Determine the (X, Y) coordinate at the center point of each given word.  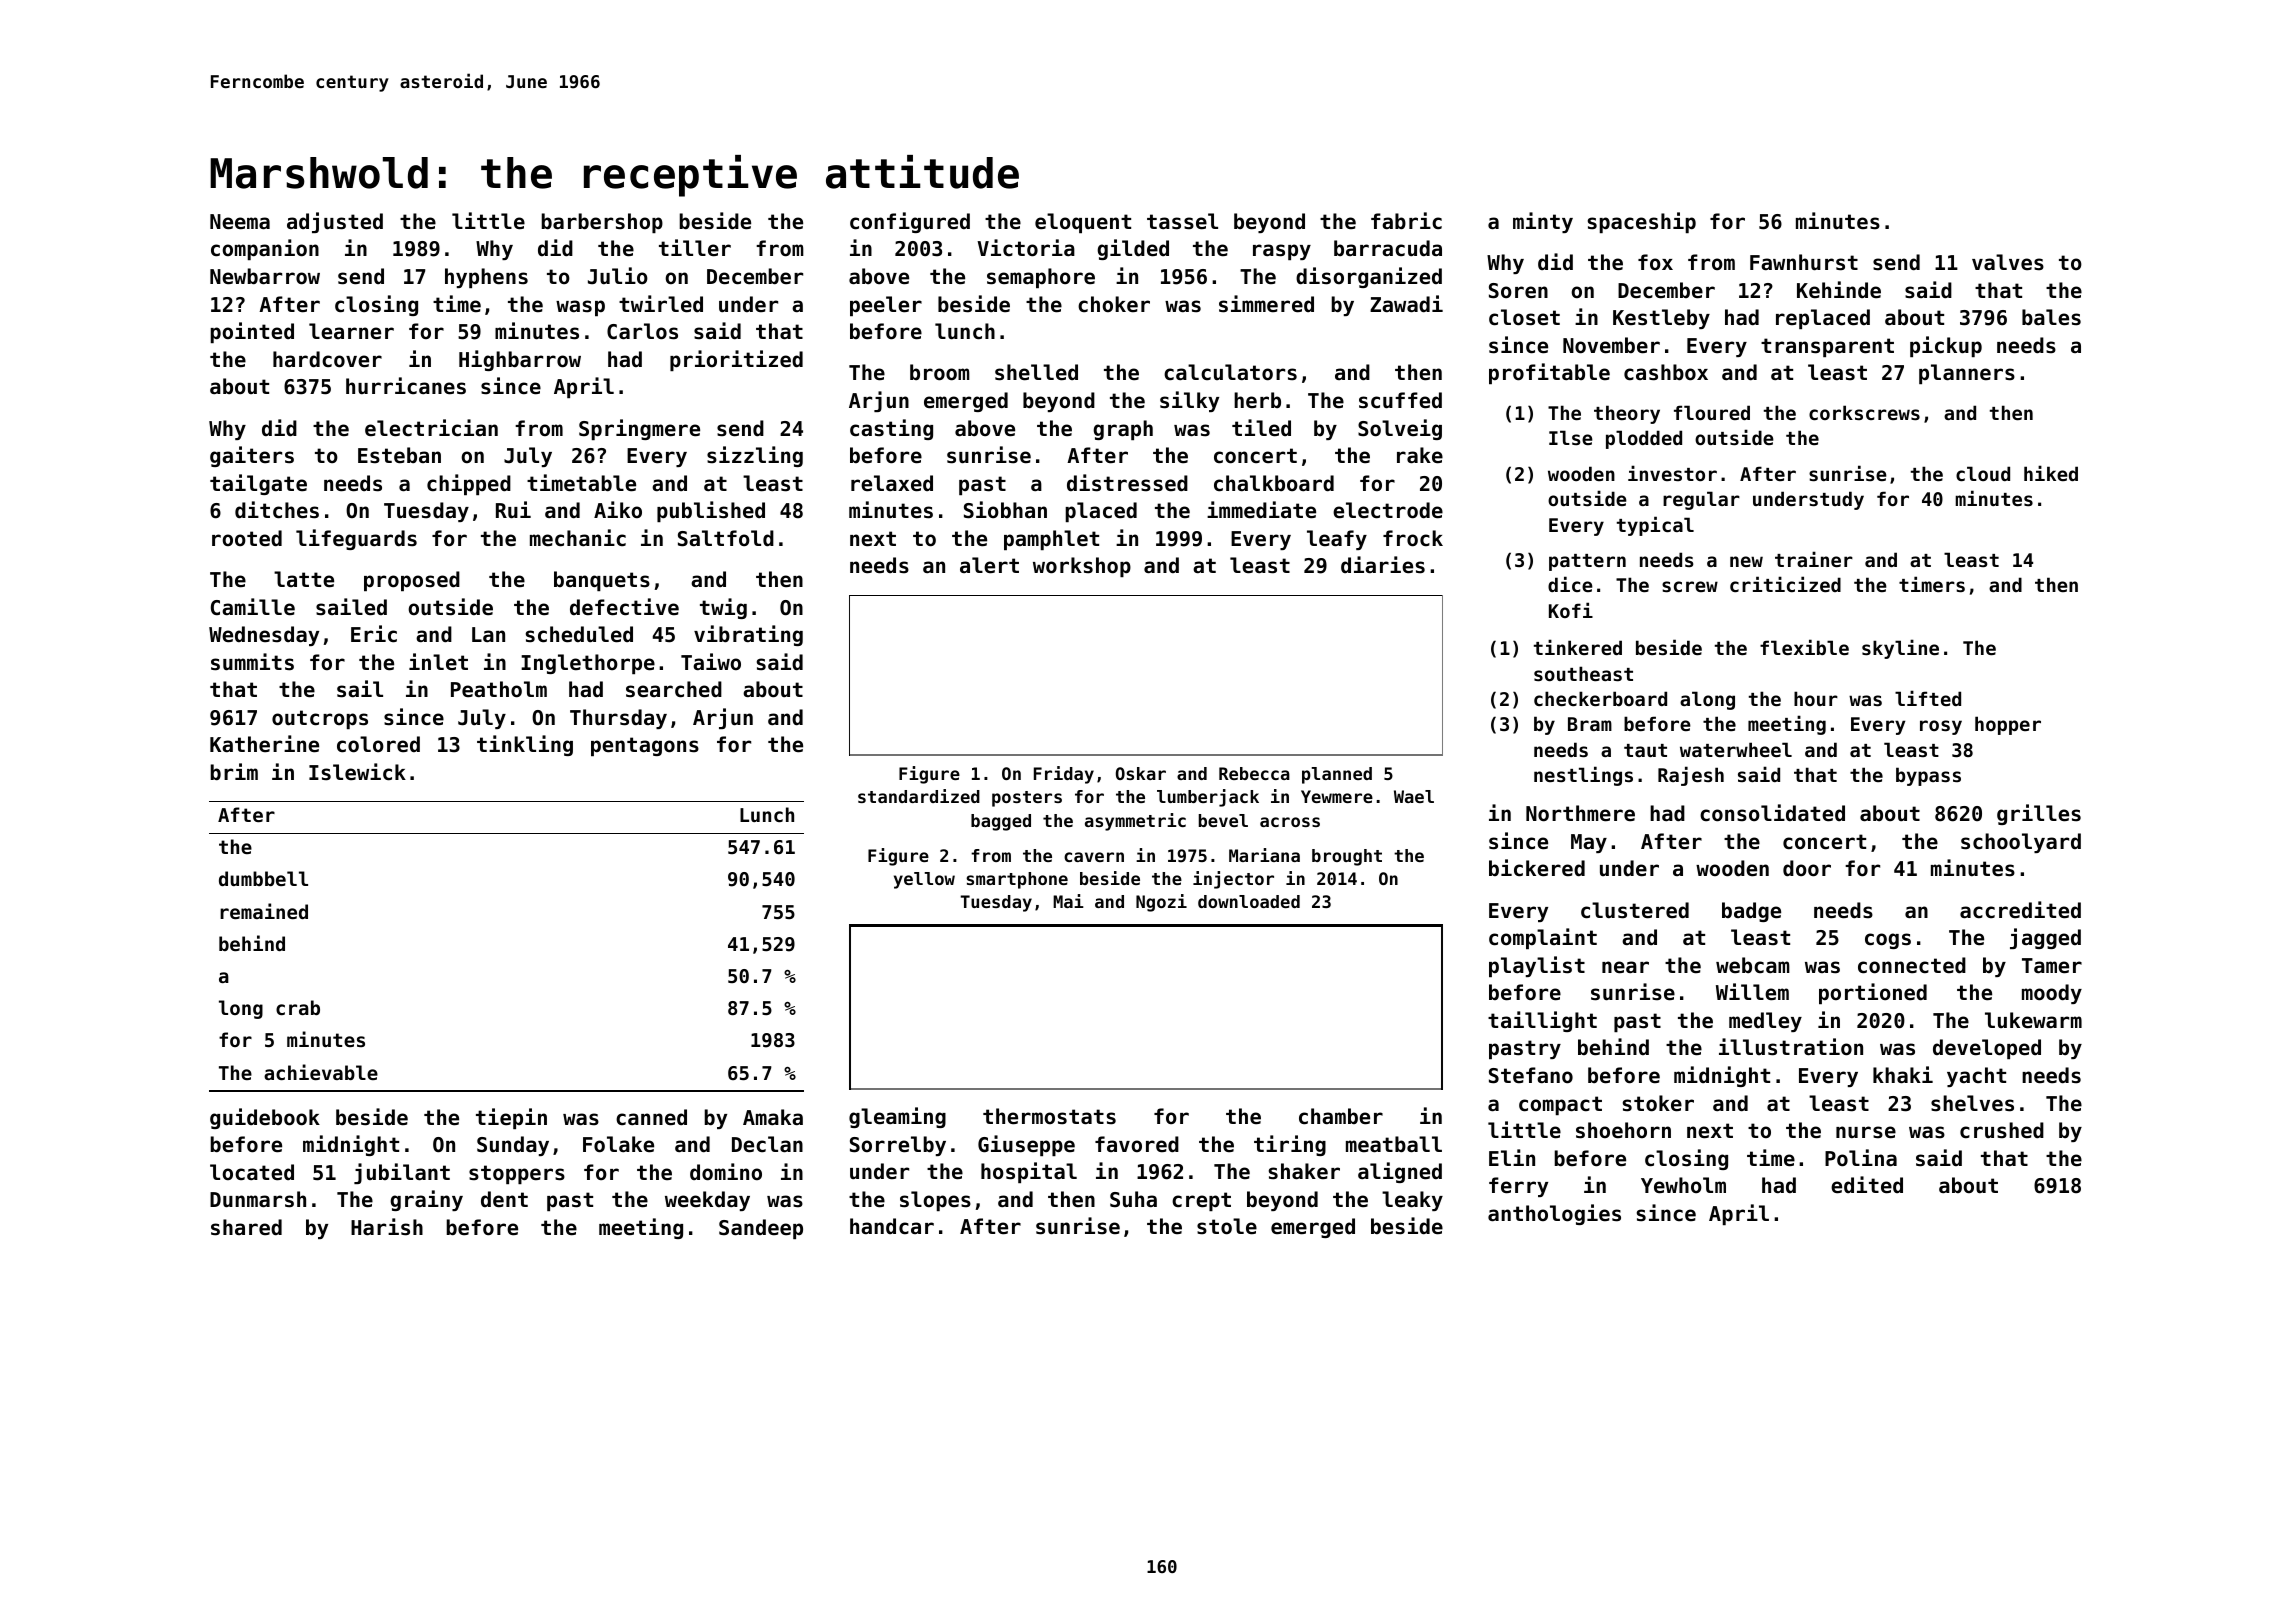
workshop (1082, 567)
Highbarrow (520, 360)
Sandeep (761, 1229)
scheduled (579, 634)
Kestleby (1661, 319)
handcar (892, 1226)
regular (1701, 500)
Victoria (1026, 248)
